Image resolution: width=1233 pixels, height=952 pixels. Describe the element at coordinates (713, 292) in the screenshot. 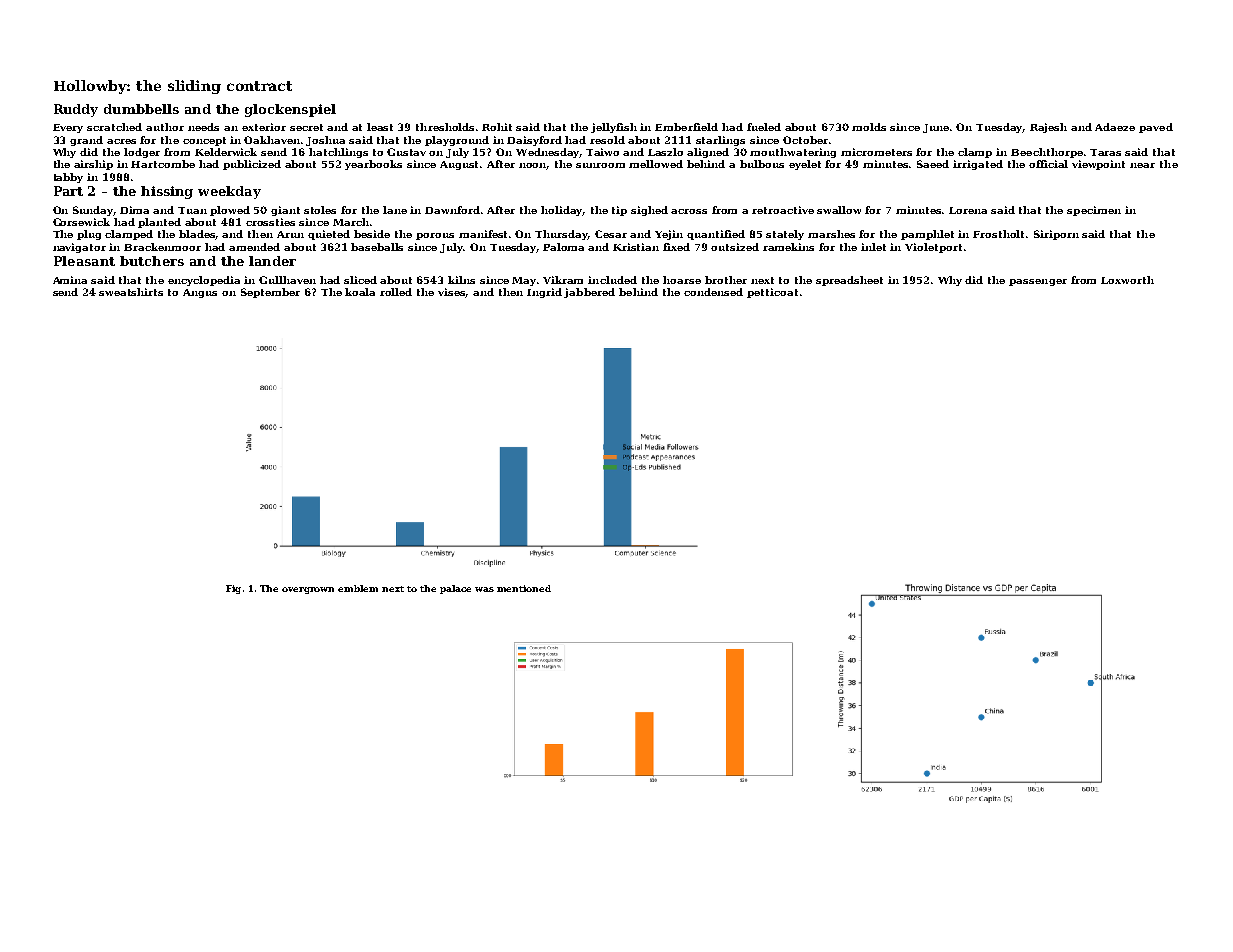

I see `condensed` at that location.
